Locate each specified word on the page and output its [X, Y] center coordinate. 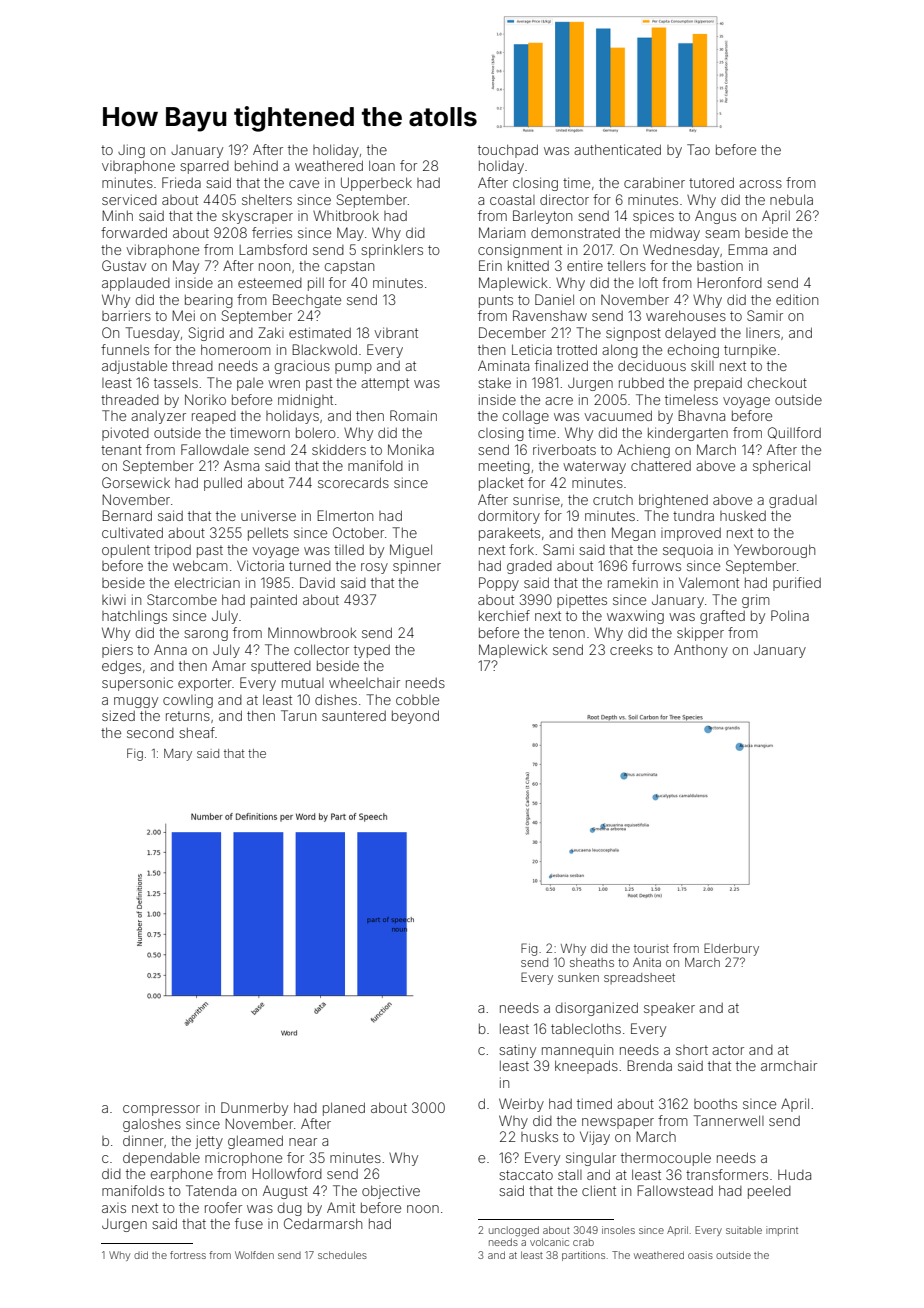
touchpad [508, 151]
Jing [131, 151]
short [692, 1050]
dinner [143, 1140]
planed [344, 1109]
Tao [698, 149]
